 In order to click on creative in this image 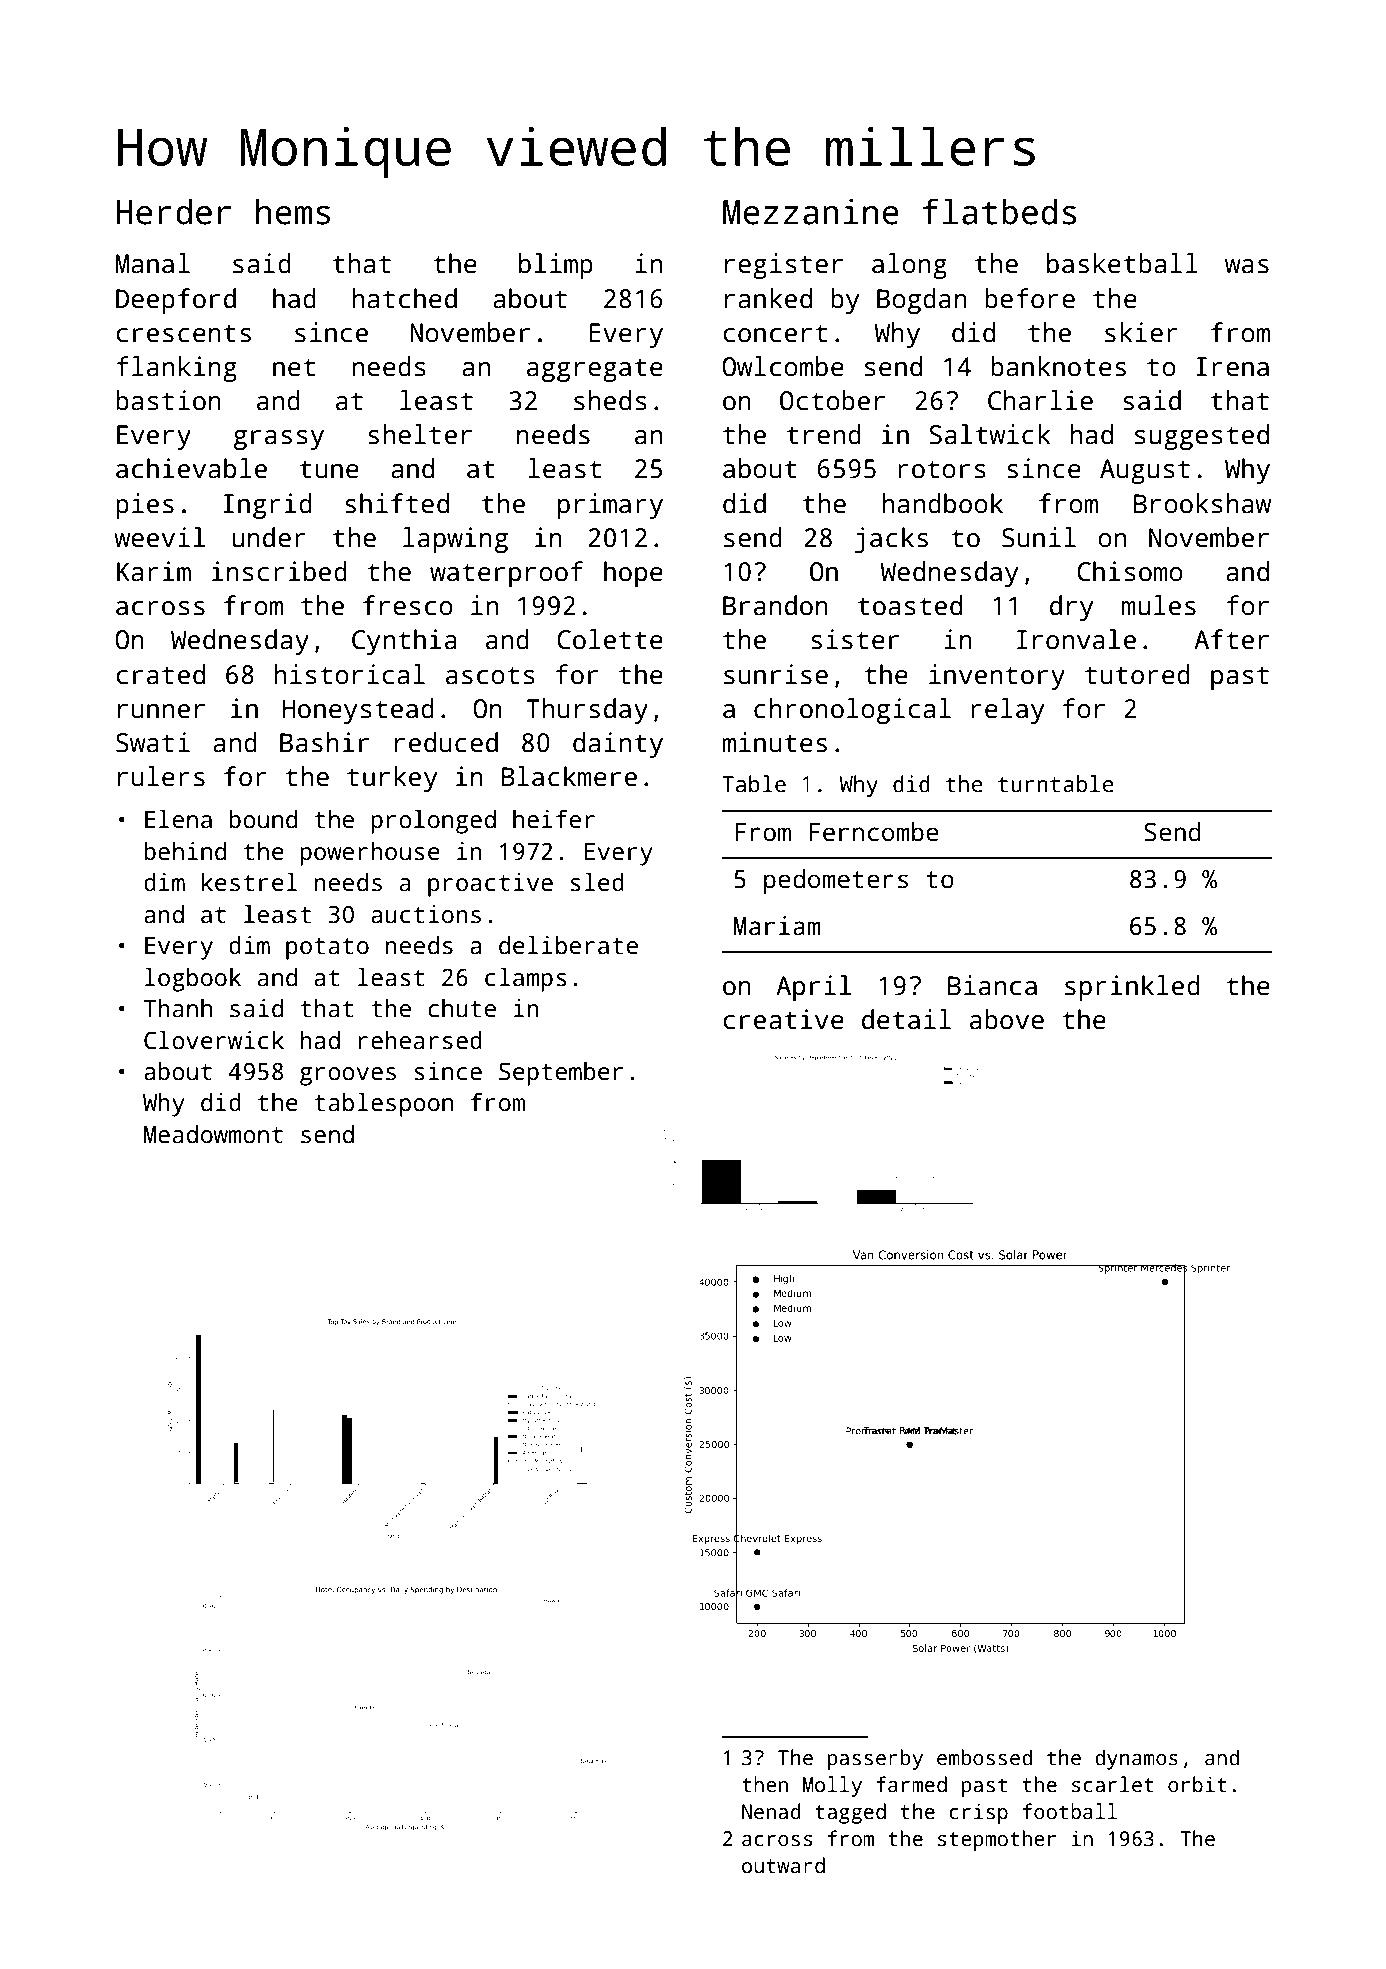, I will do `click(783, 1019)`.
